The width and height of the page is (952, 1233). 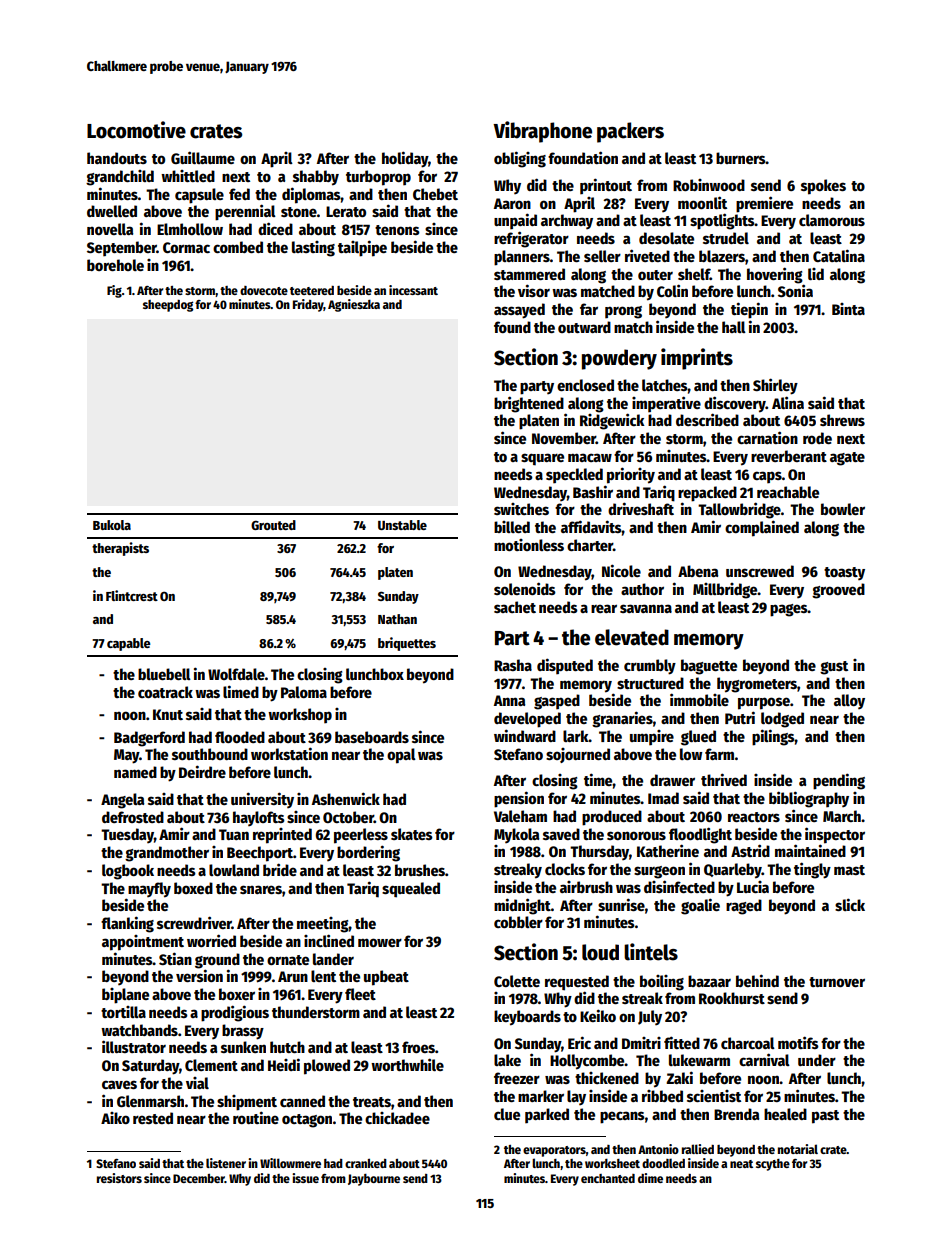 I want to click on scythe, so click(x=773, y=1165).
